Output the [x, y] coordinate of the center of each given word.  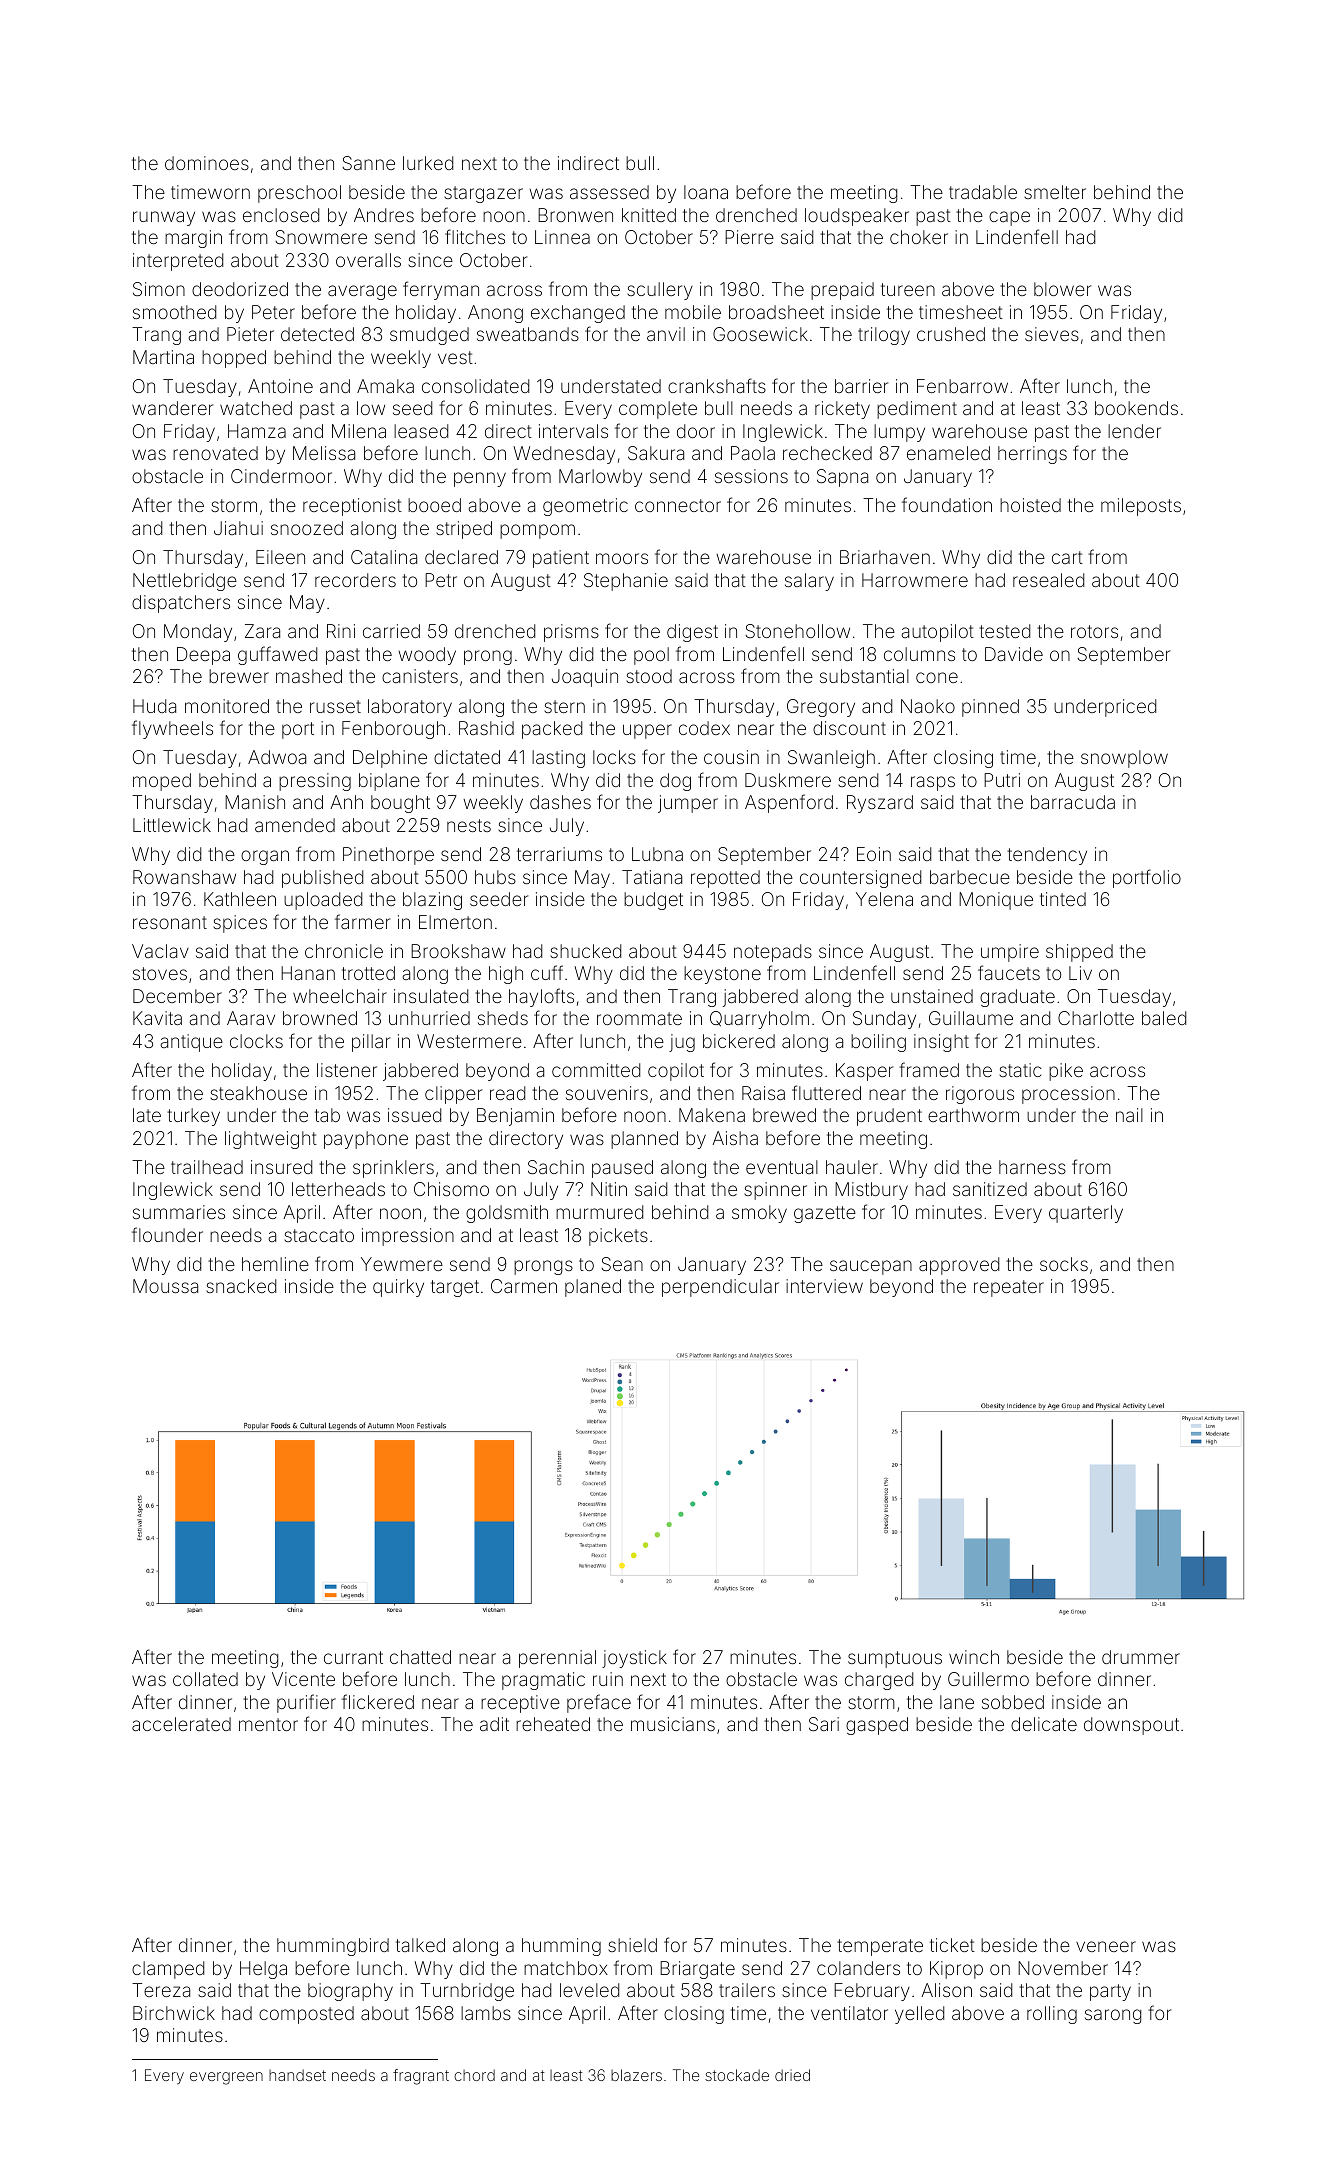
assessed [609, 192]
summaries [179, 1212]
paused [622, 1169]
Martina [163, 357]
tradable [983, 192]
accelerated [181, 1724]
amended [295, 825]
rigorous [980, 1095]
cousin [731, 757]
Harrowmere [915, 580]
